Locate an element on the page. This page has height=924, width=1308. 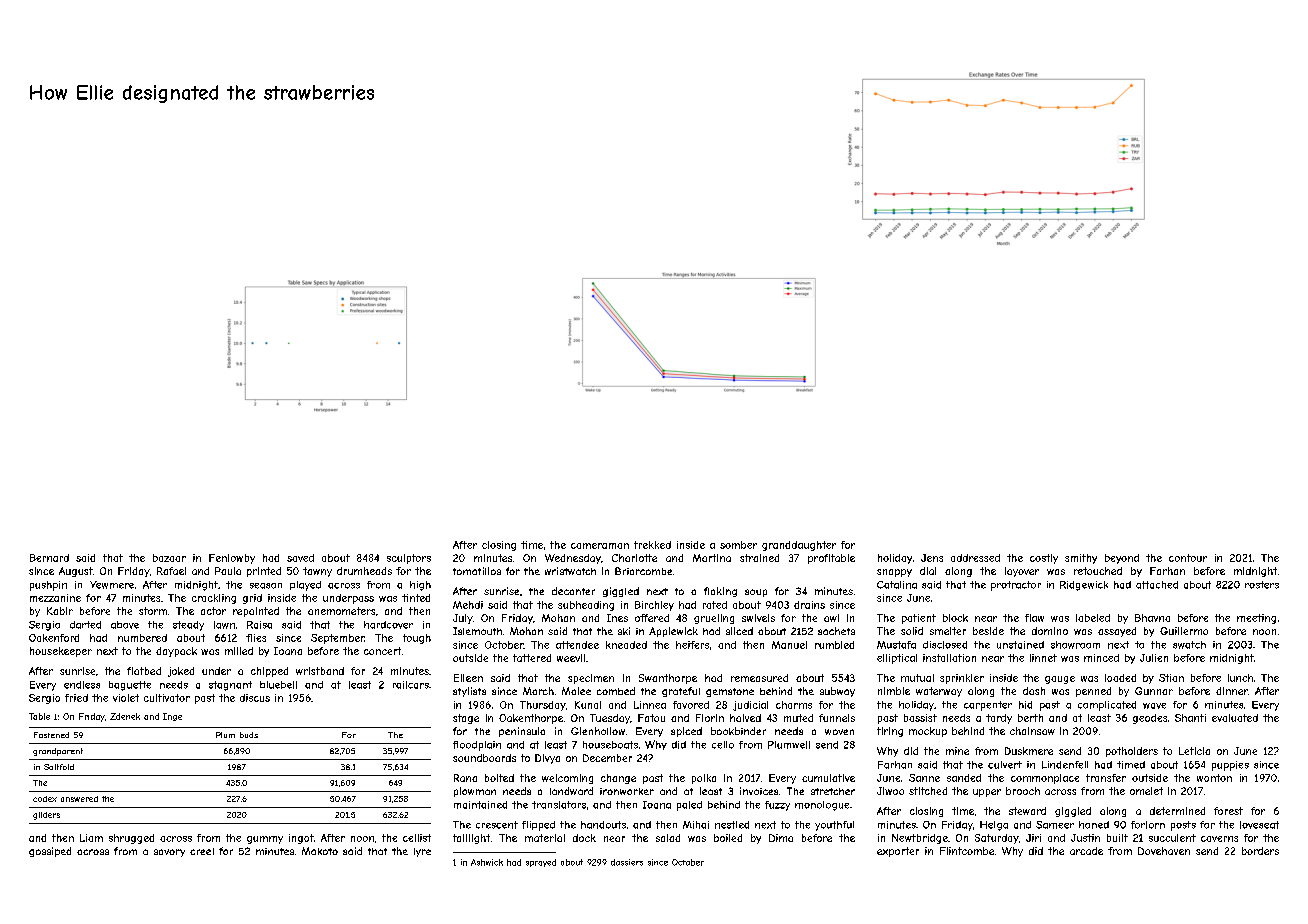
bassist is located at coordinates (920, 718).
